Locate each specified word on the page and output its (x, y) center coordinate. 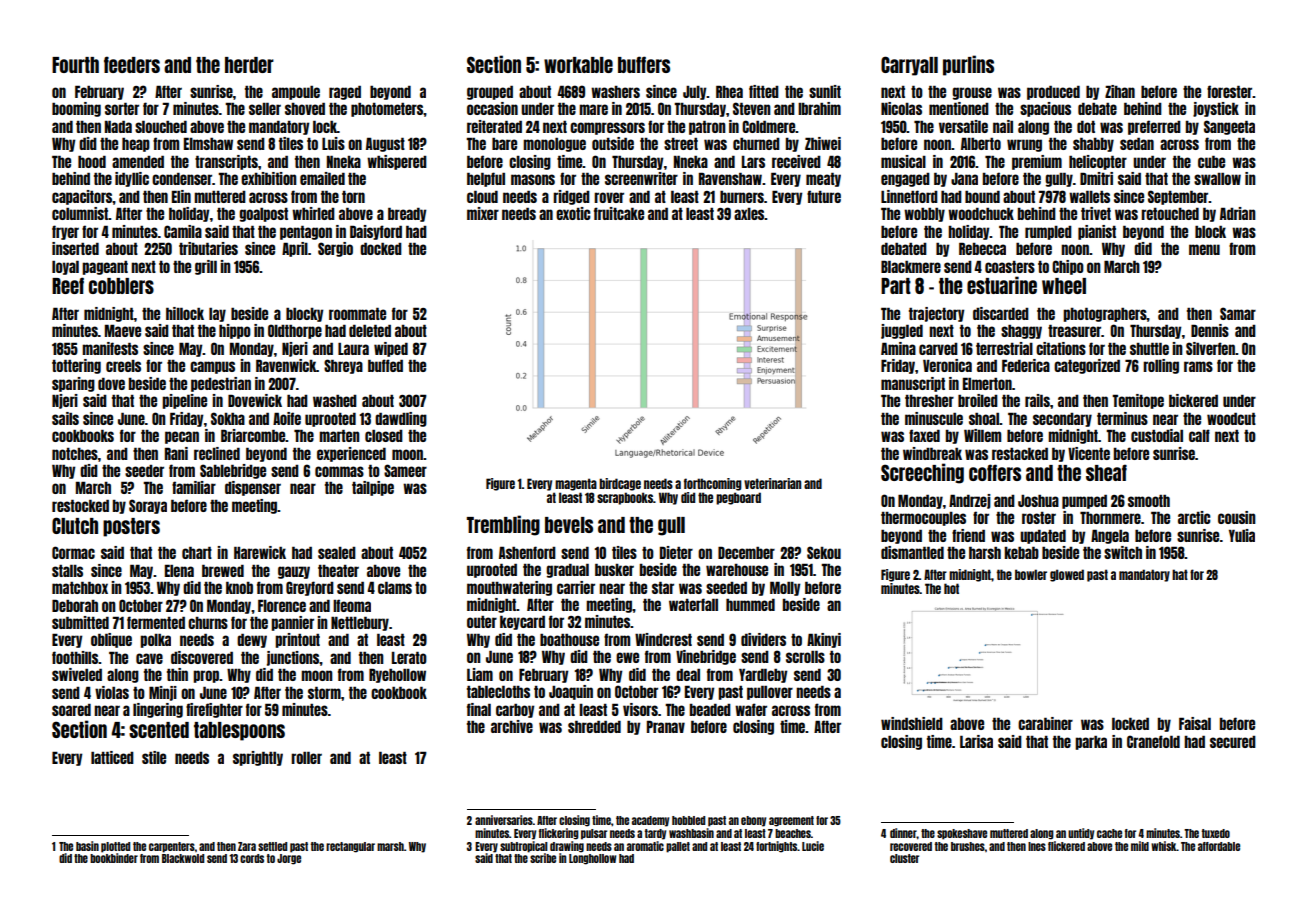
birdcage (620, 484)
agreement (791, 821)
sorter (122, 108)
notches (75, 454)
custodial (1157, 435)
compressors (607, 128)
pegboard (738, 498)
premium (1037, 162)
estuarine (1002, 285)
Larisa (976, 741)
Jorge (289, 859)
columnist (80, 213)
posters (131, 527)
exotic (573, 213)
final (479, 709)
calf (1199, 435)
